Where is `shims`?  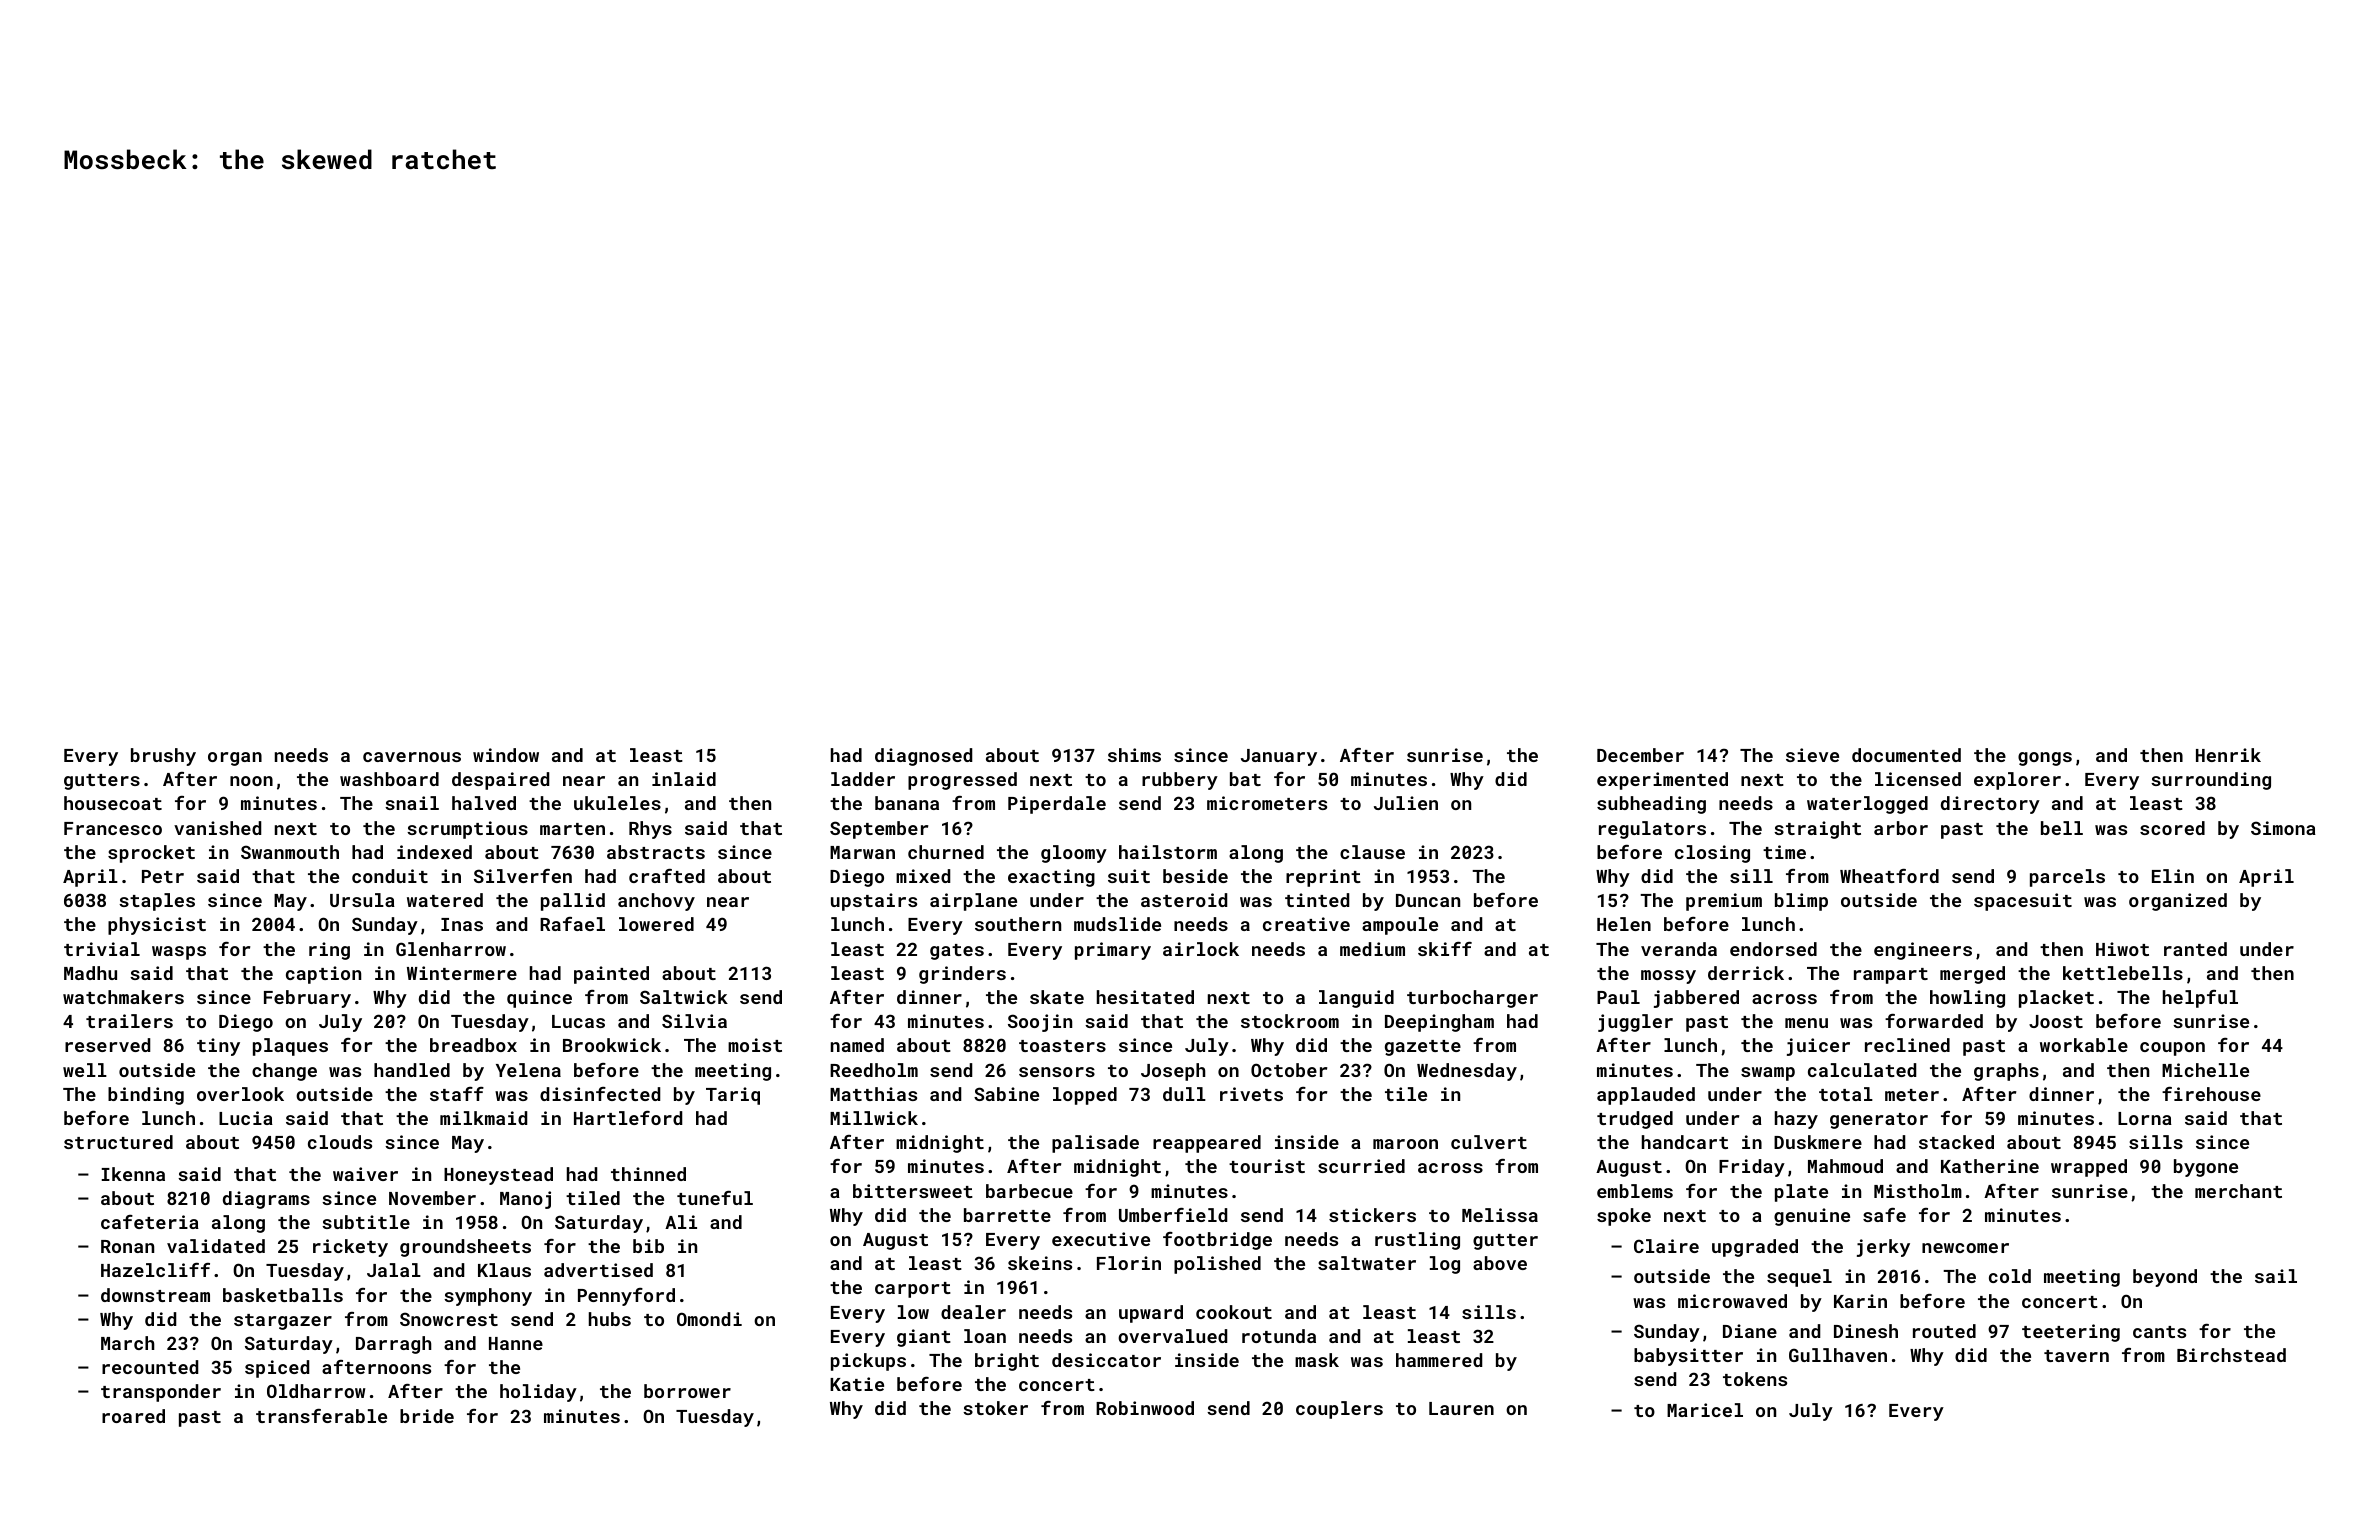
shims is located at coordinates (1134, 755).
